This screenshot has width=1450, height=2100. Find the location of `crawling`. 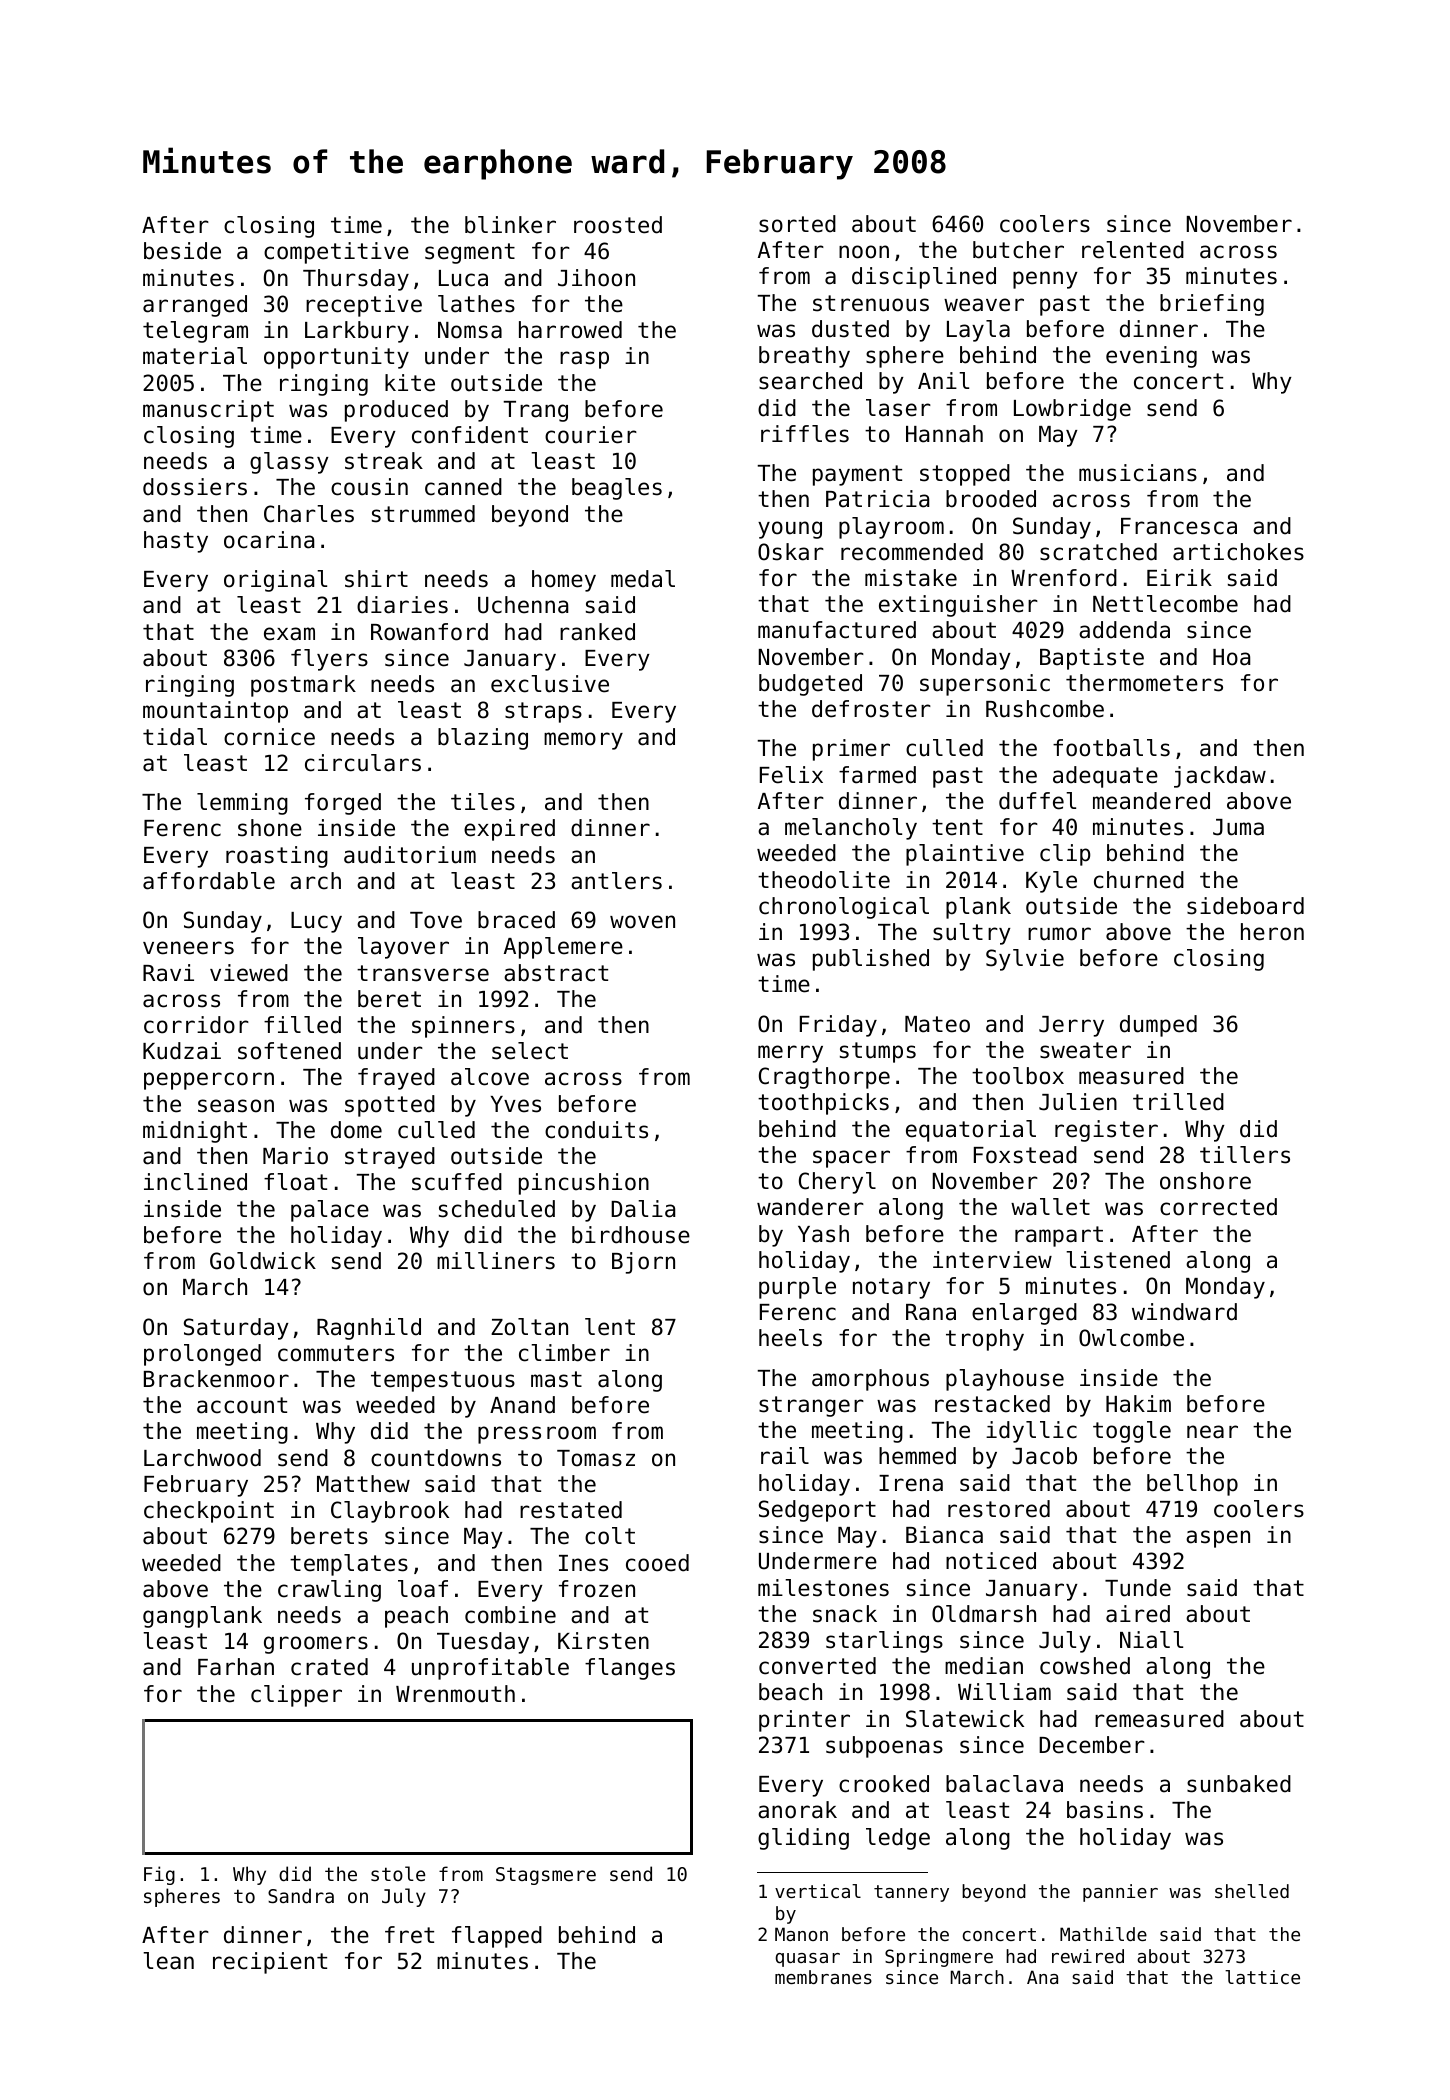

crawling is located at coordinates (329, 1591).
